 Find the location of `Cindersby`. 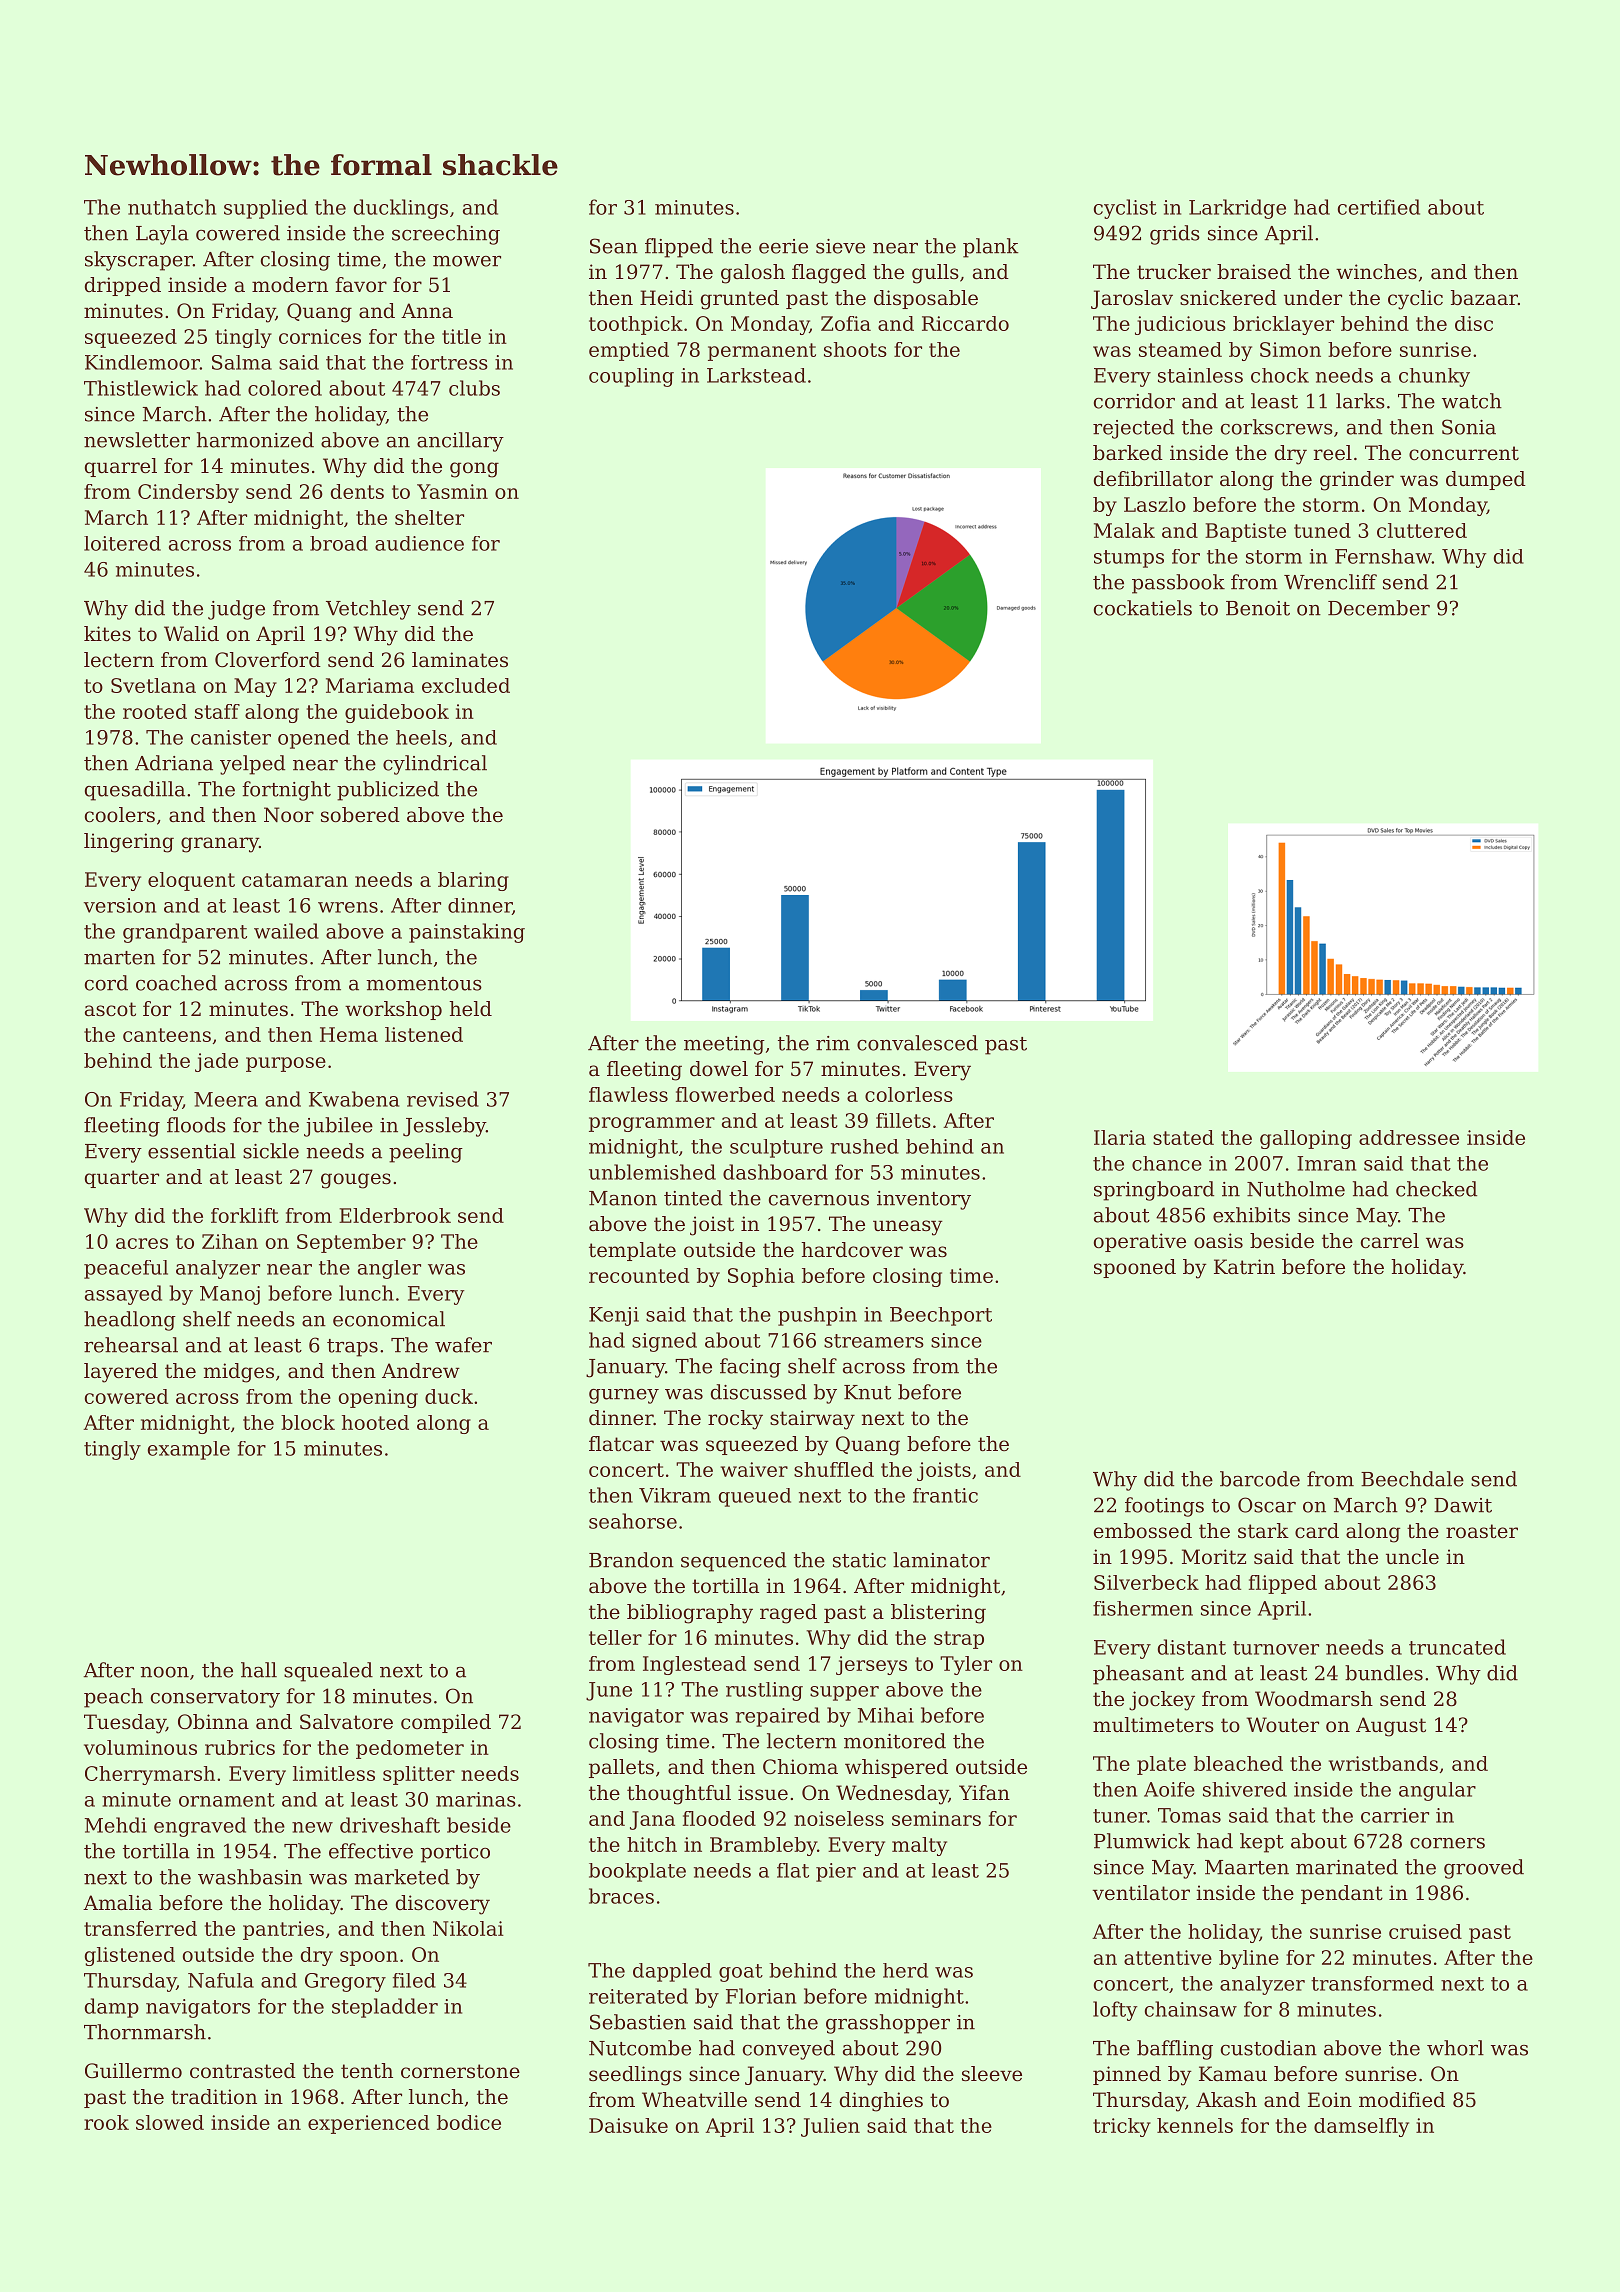

Cindersby is located at coordinates (188, 493).
